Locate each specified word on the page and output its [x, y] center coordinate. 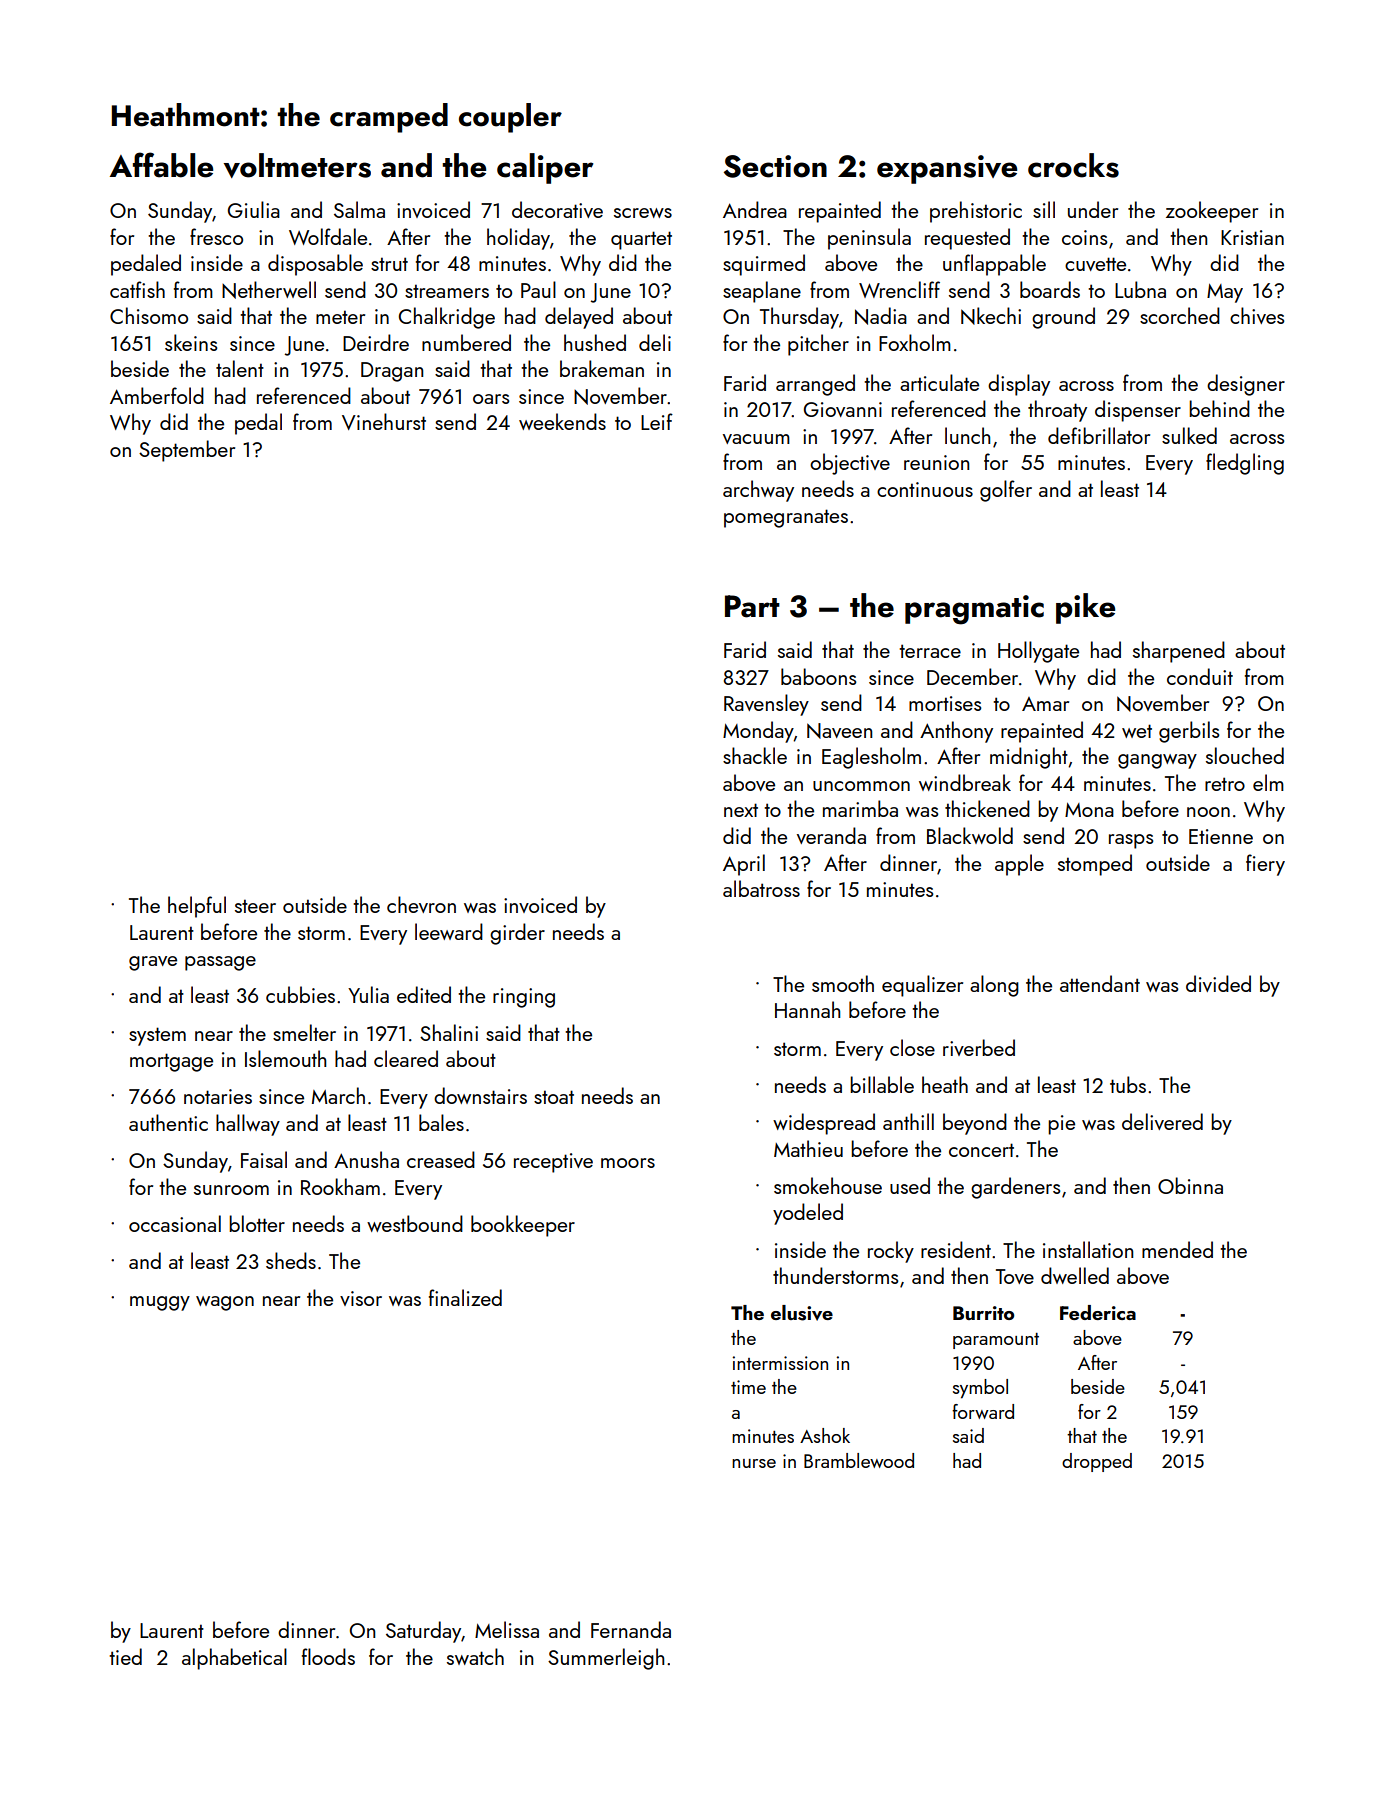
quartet [641, 240]
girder [517, 934]
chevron [421, 904]
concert [981, 1150]
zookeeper [1212, 212]
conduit [1200, 676]
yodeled [808, 1214]
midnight [1029, 758]
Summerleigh [606, 1659]
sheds [291, 1260]
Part [752, 606]
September [187, 451]
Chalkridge [447, 318]
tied [125, 1656]
